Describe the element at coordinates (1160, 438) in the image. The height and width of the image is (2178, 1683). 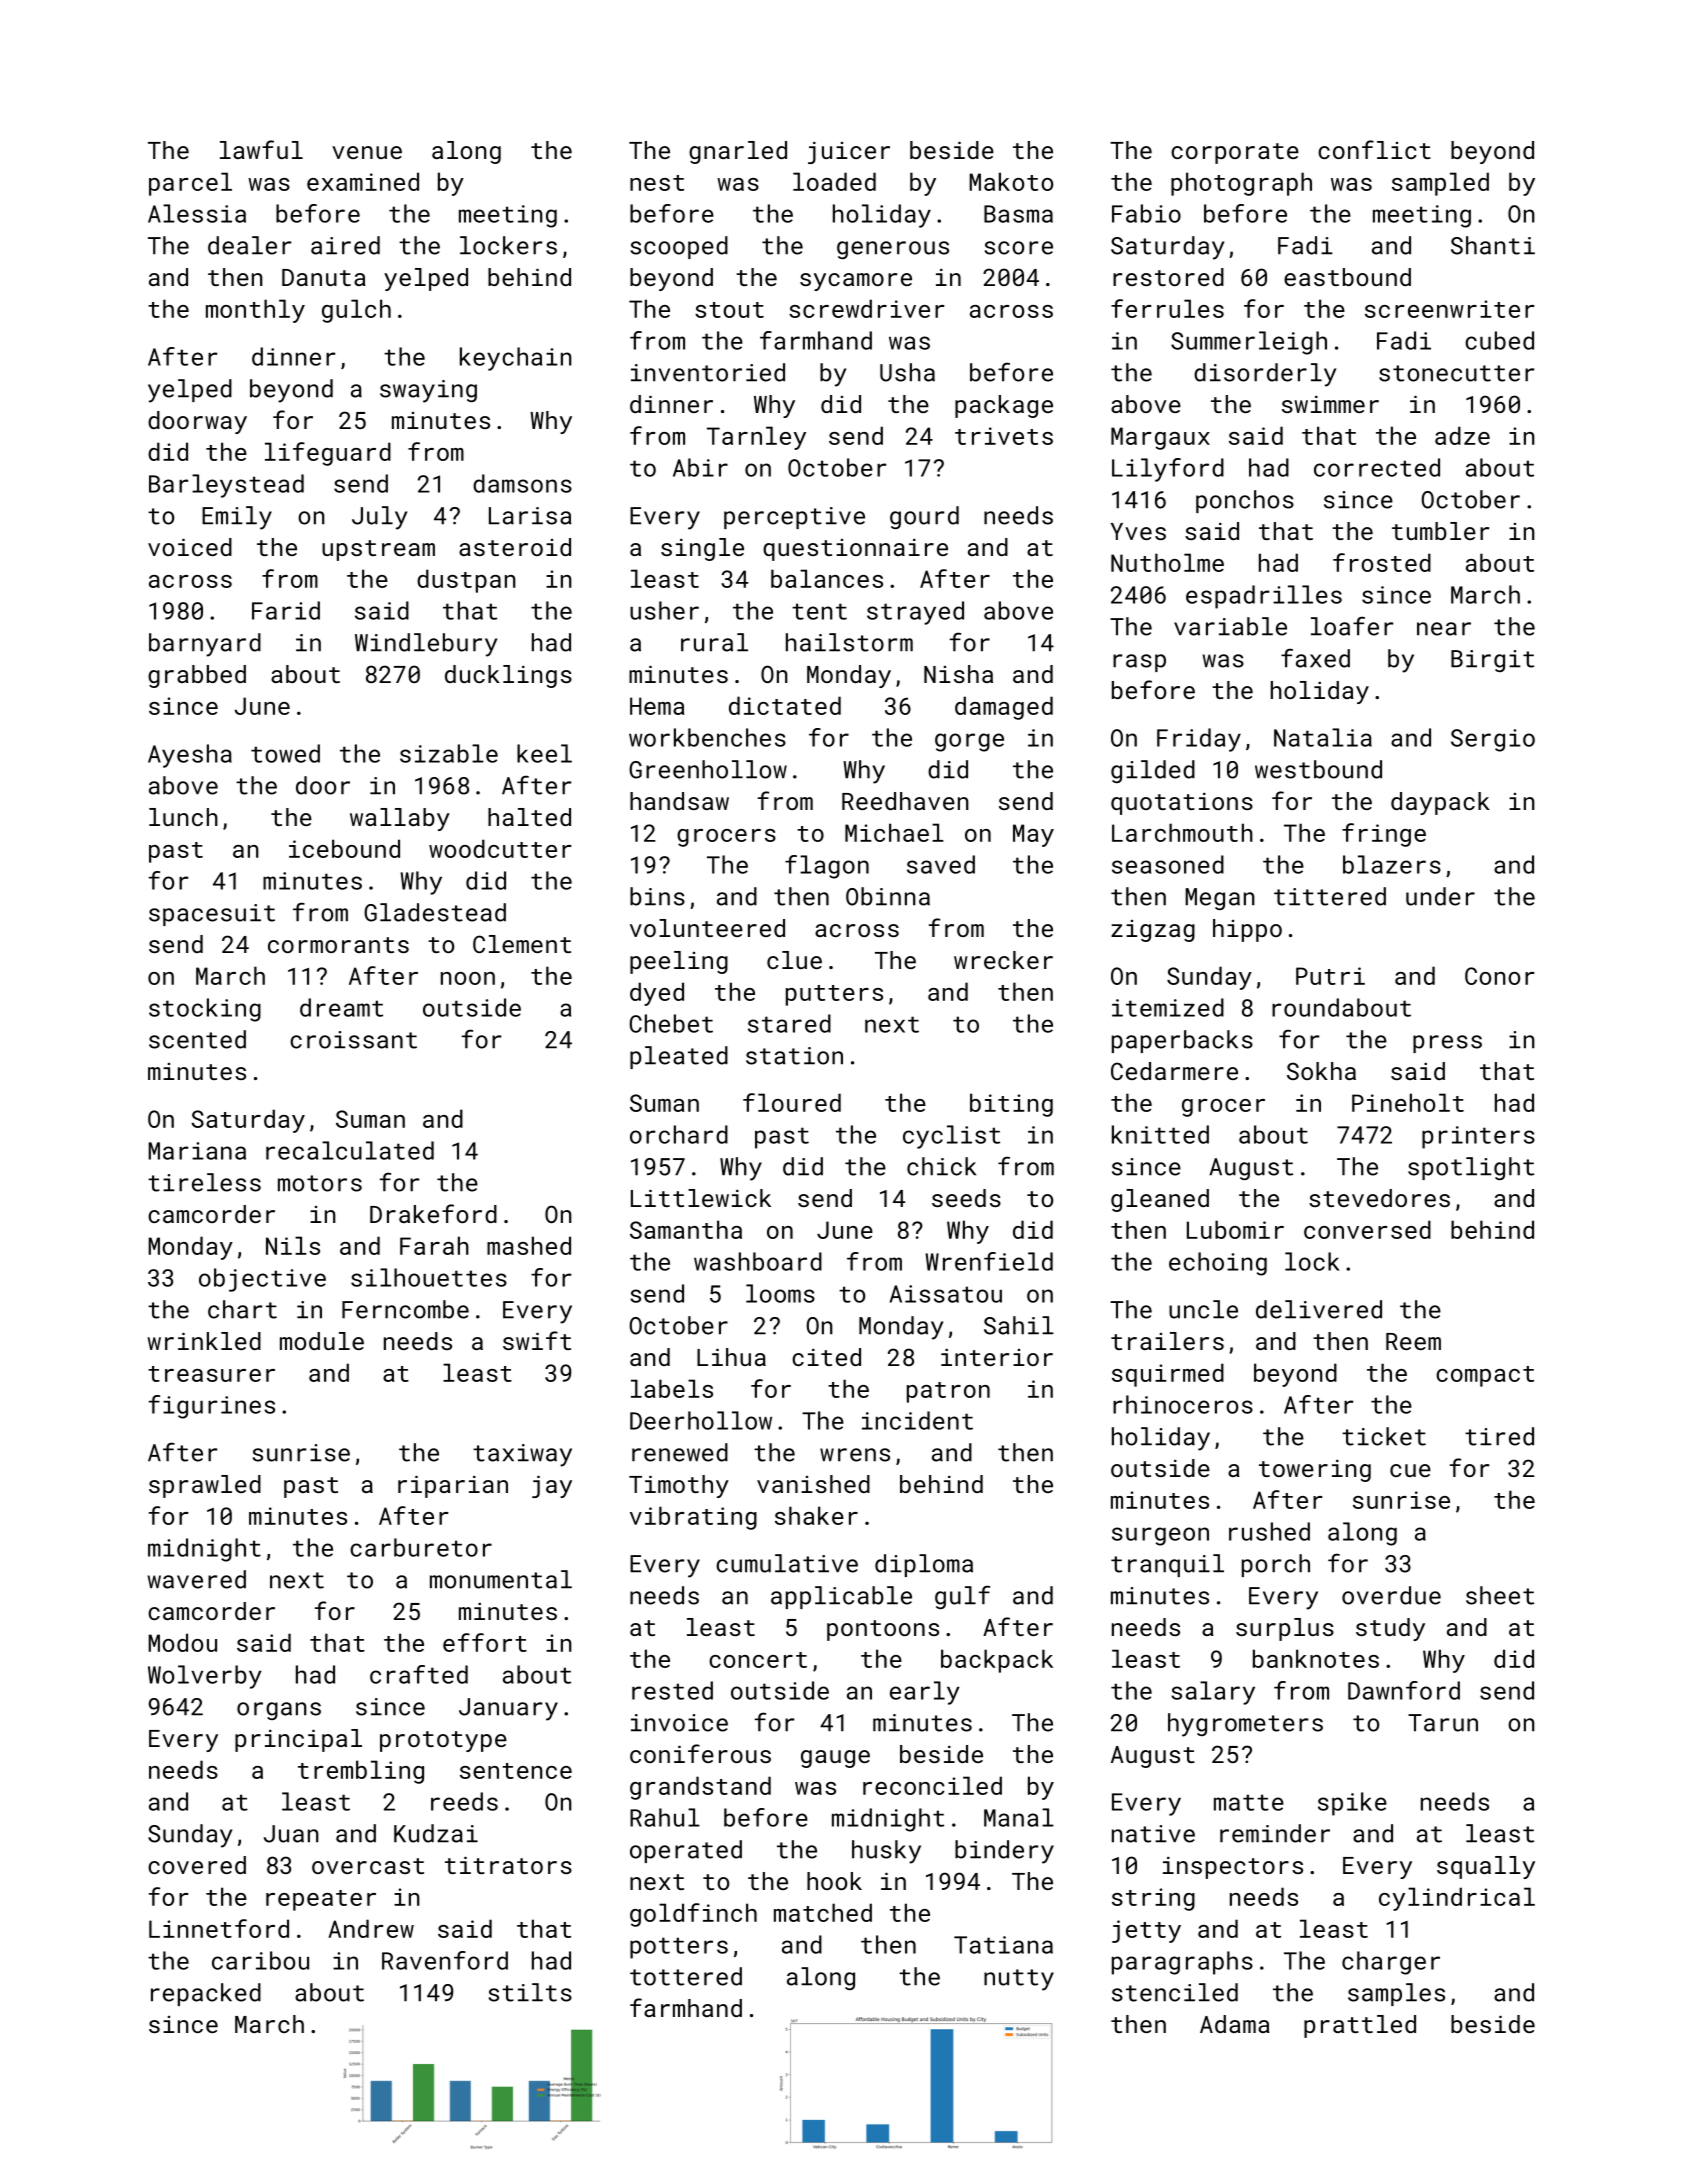
I see `Margaux` at that location.
